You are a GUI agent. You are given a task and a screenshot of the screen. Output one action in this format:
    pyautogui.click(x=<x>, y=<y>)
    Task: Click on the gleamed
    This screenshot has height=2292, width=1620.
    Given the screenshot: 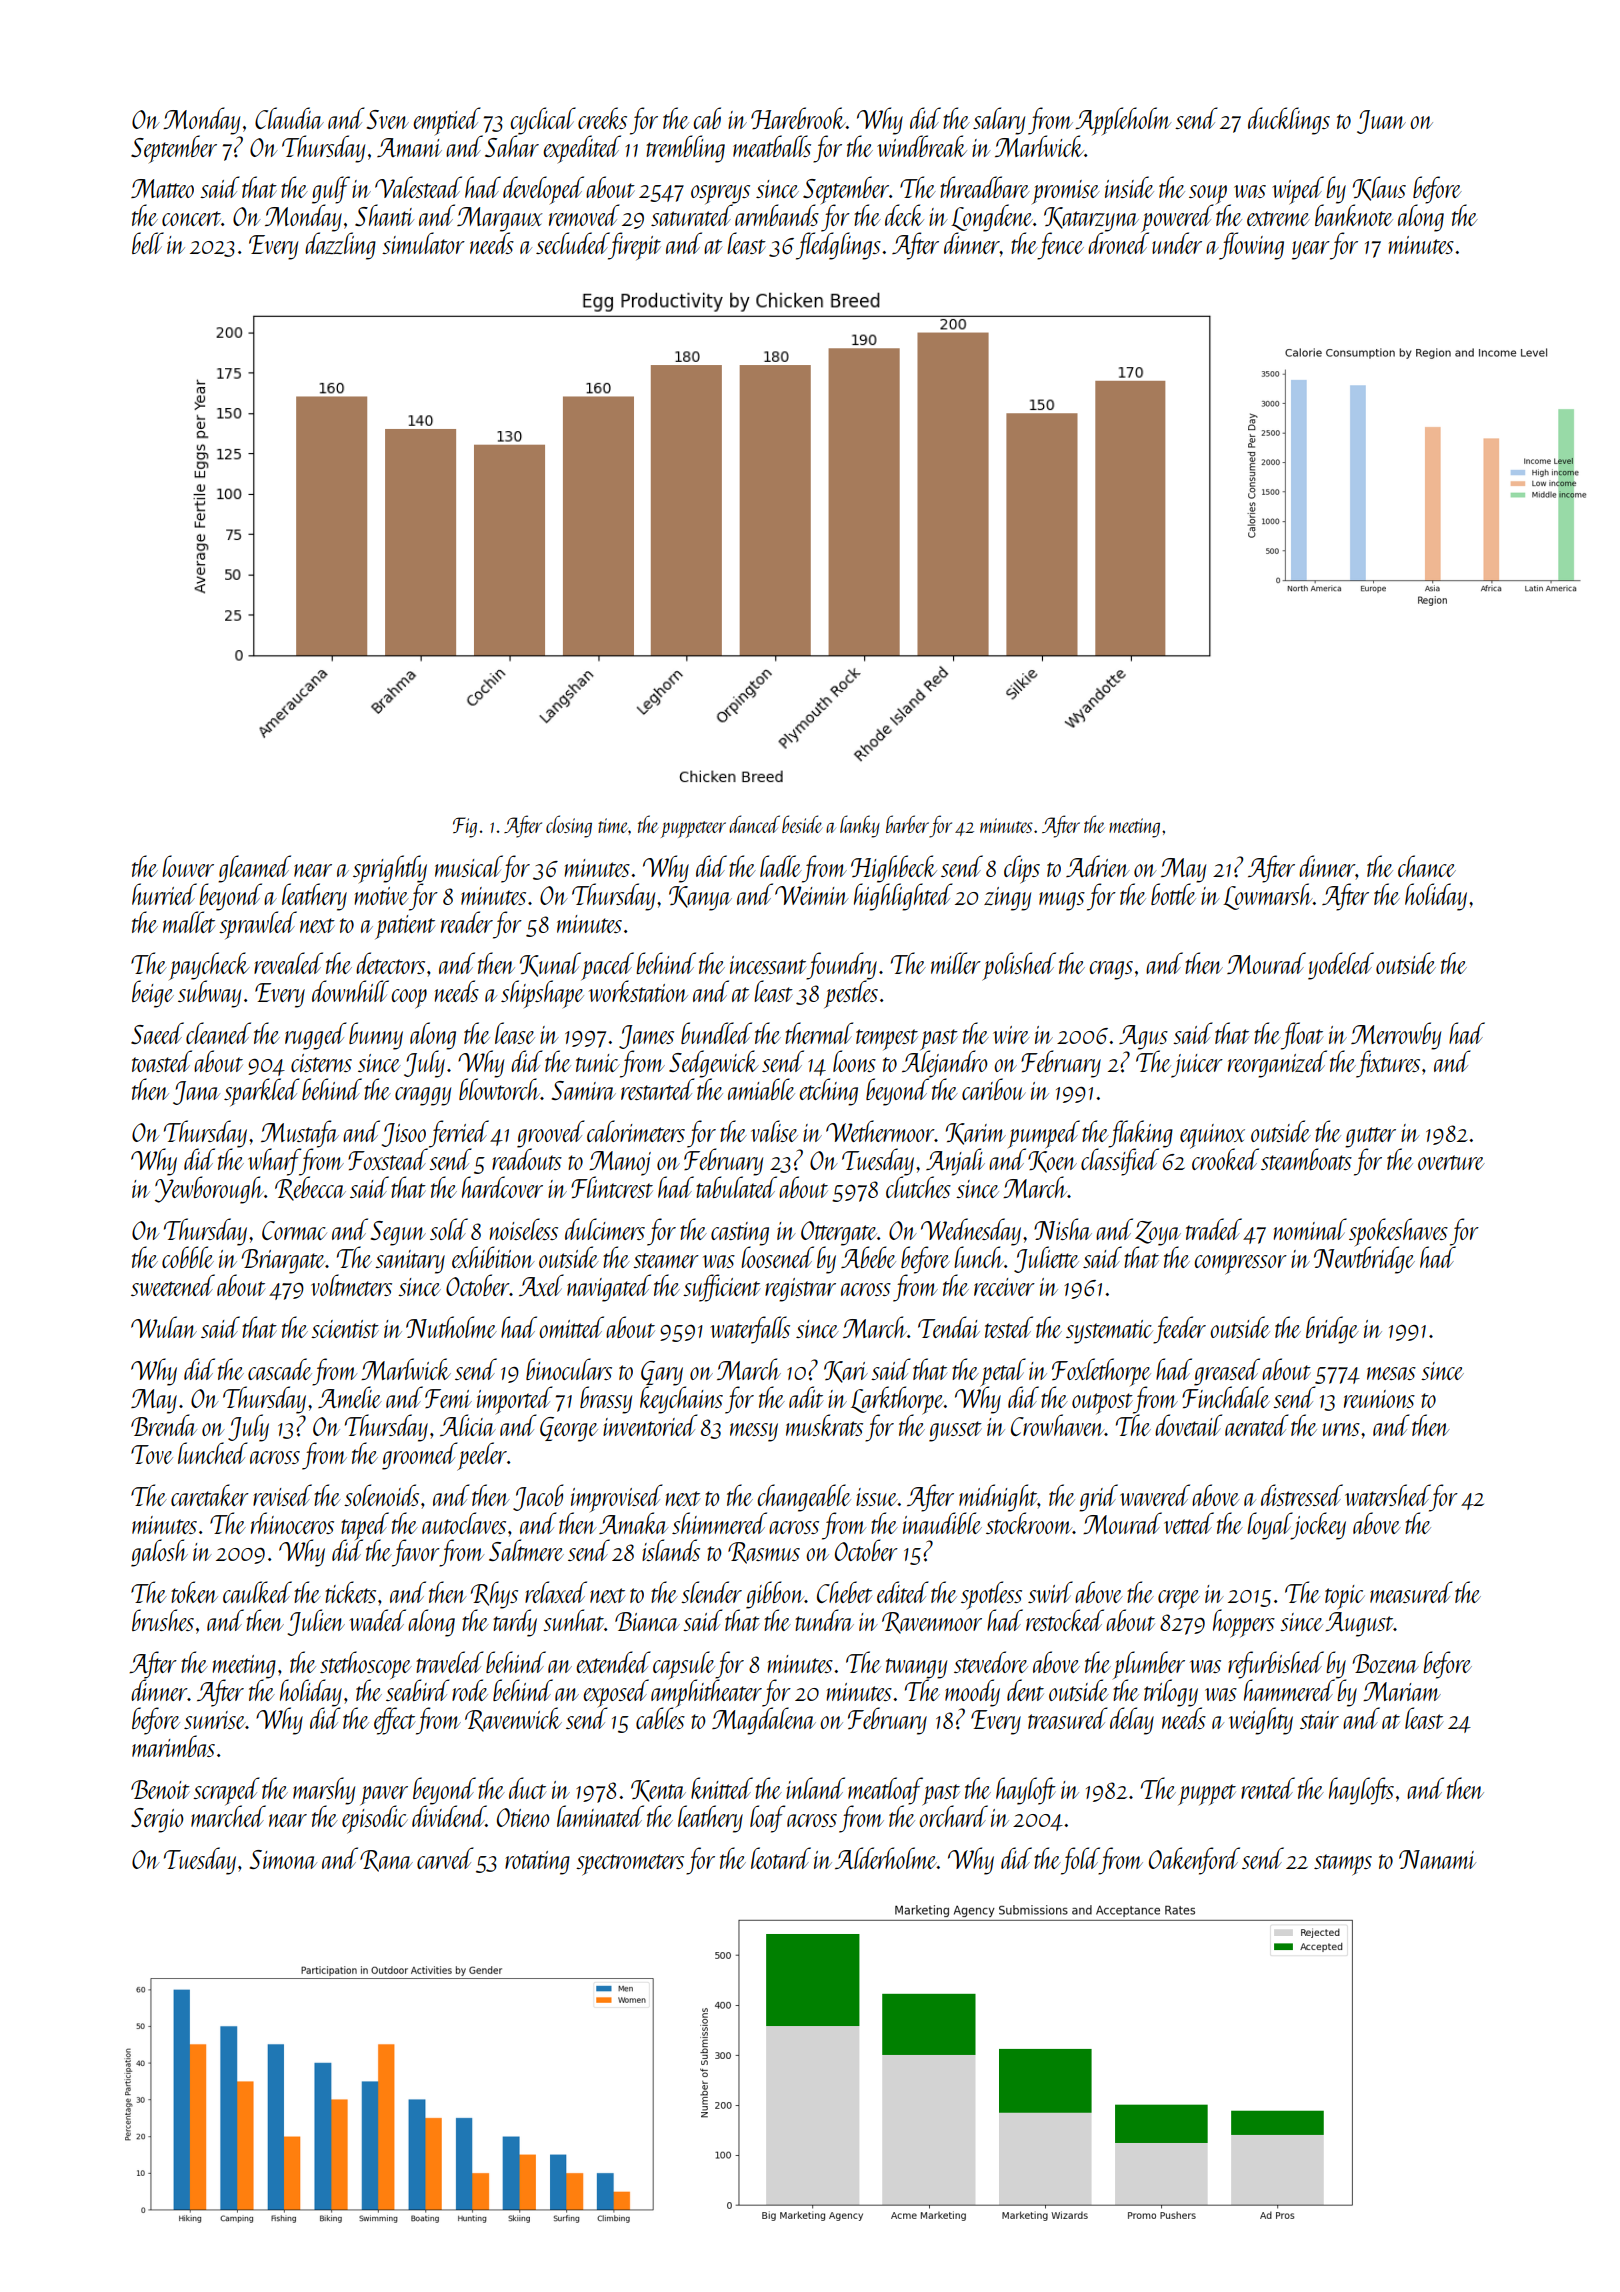 What is the action you would take?
    pyautogui.click(x=254, y=869)
